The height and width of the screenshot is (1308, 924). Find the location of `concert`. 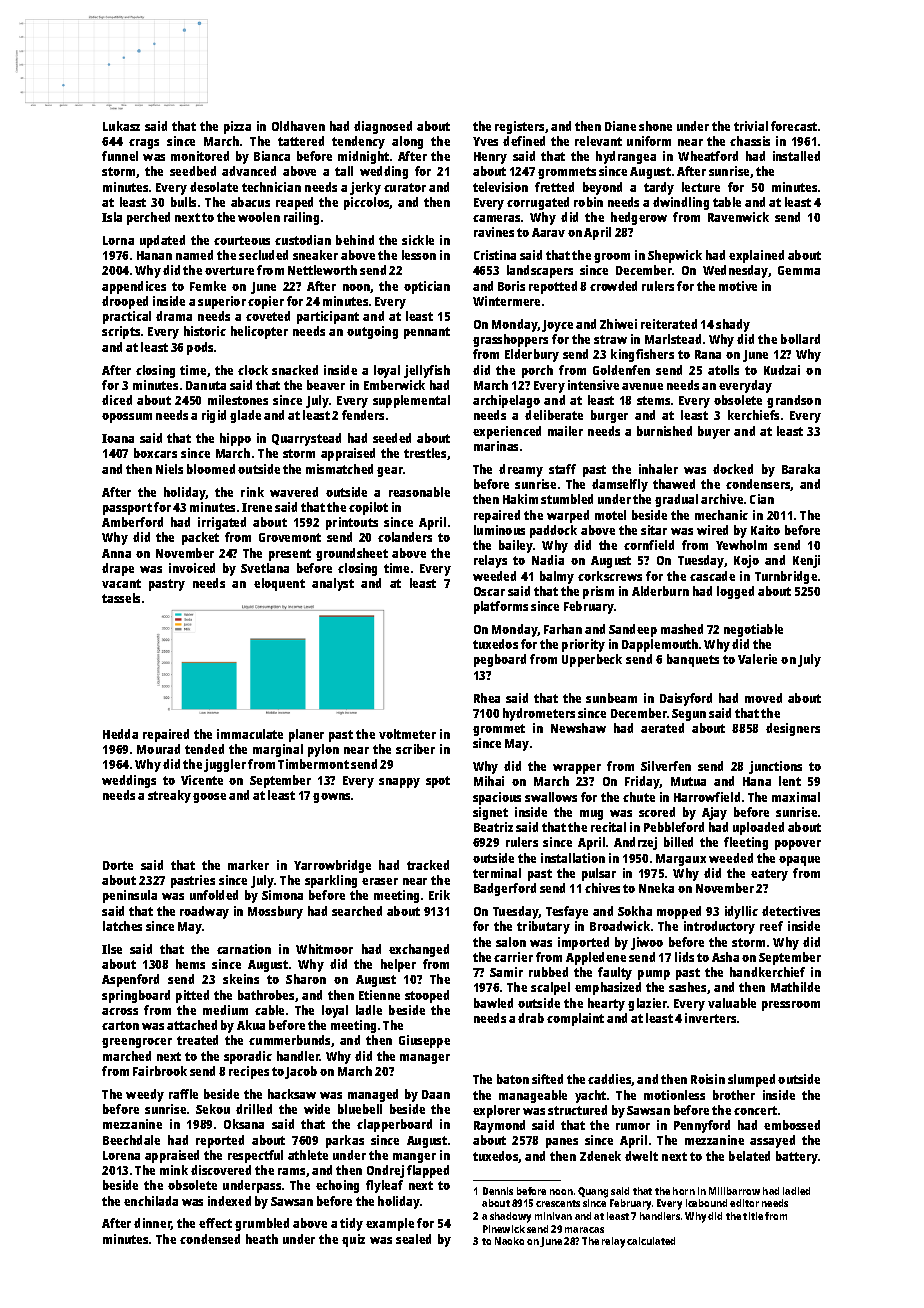

concert is located at coordinates (755, 1110).
